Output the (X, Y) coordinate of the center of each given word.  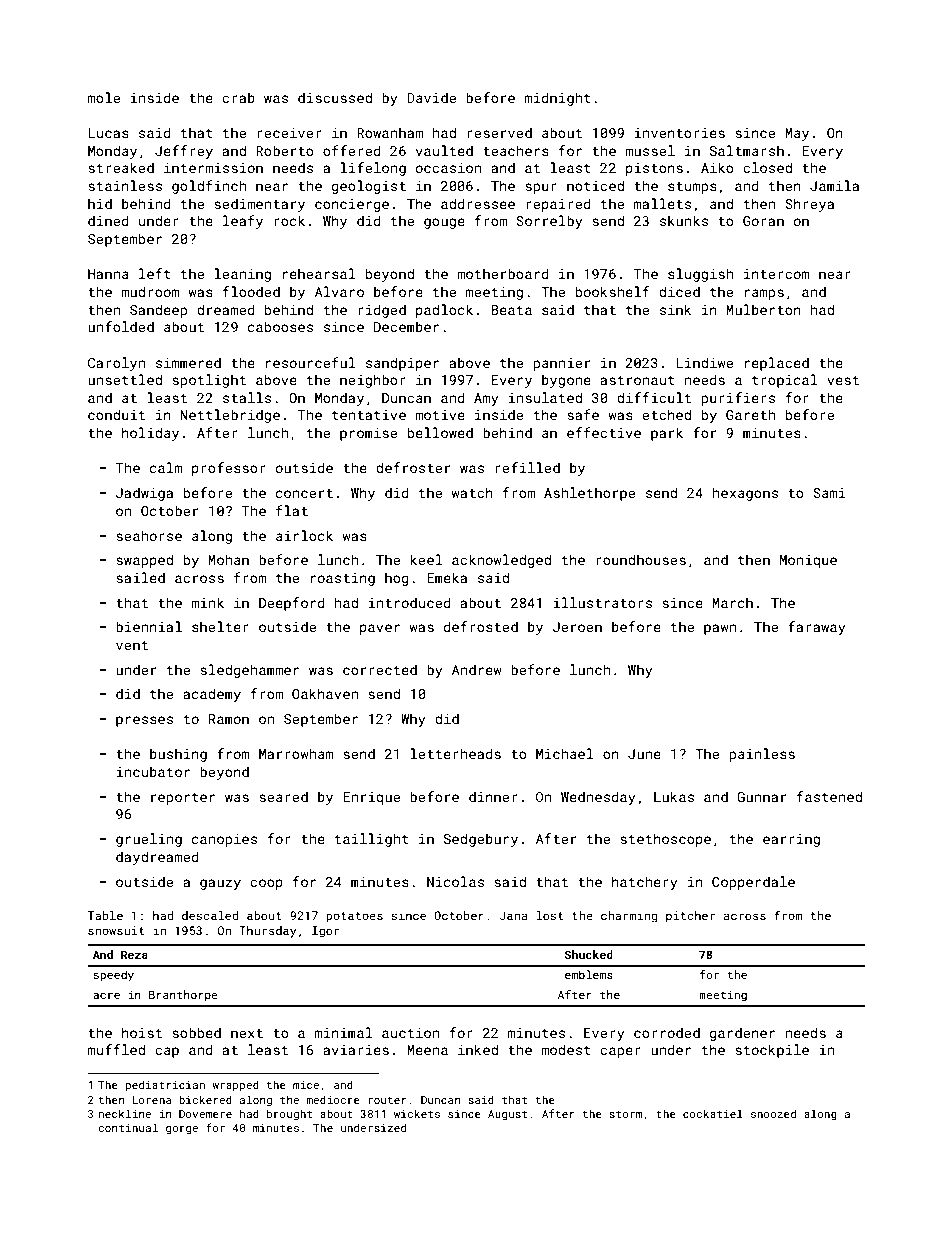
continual (128, 1127)
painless (762, 755)
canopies (224, 840)
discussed (335, 97)
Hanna (108, 274)
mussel (650, 150)
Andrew (477, 669)
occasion (448, 168)
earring (791, 840)
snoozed (773, 1113)
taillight (372, 840)
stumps (692, 188)
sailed (140, 577)
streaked (121, 167)
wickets (417, 1113)
